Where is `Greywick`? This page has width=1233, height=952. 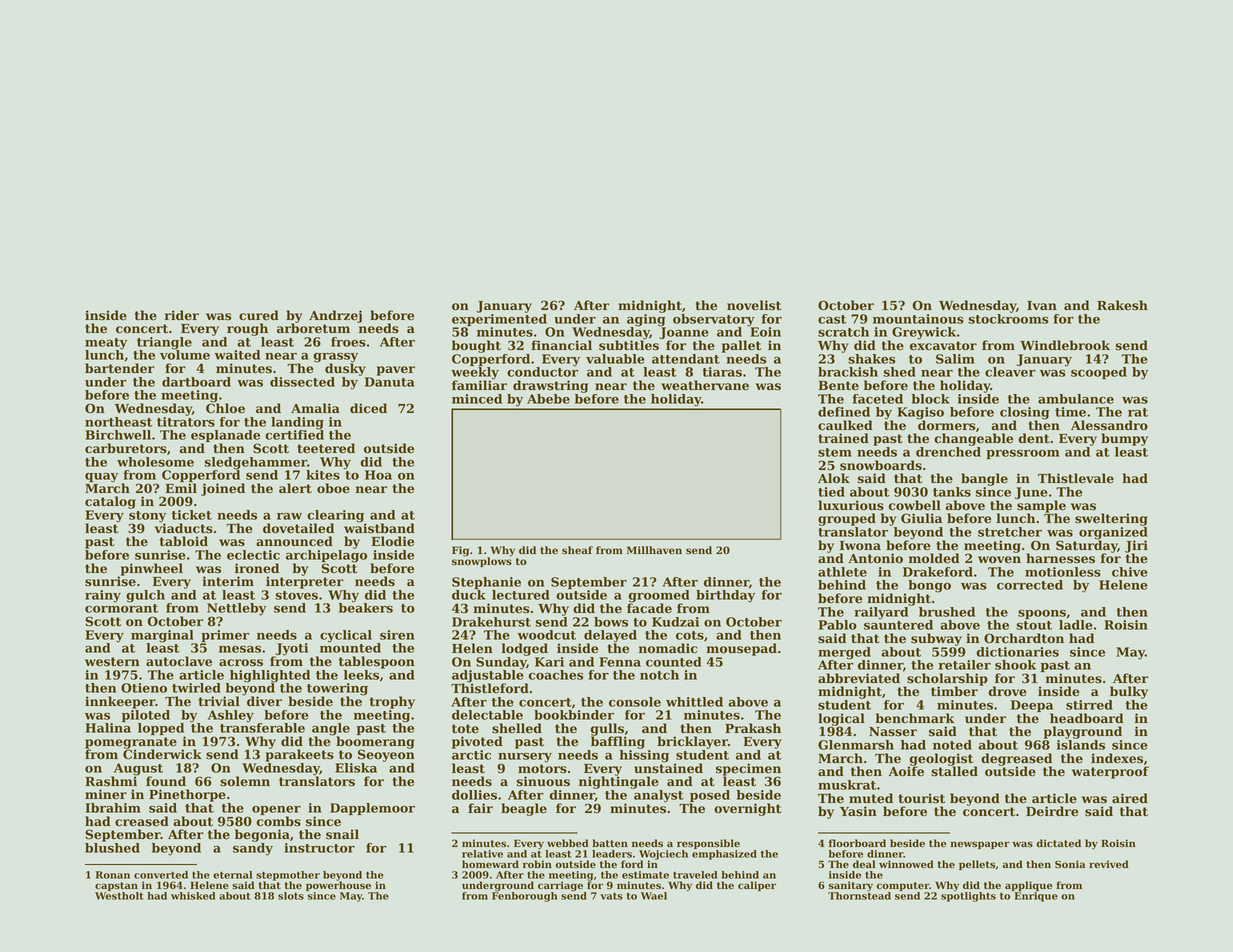
Greywick is located at coordinates (924, 333).
